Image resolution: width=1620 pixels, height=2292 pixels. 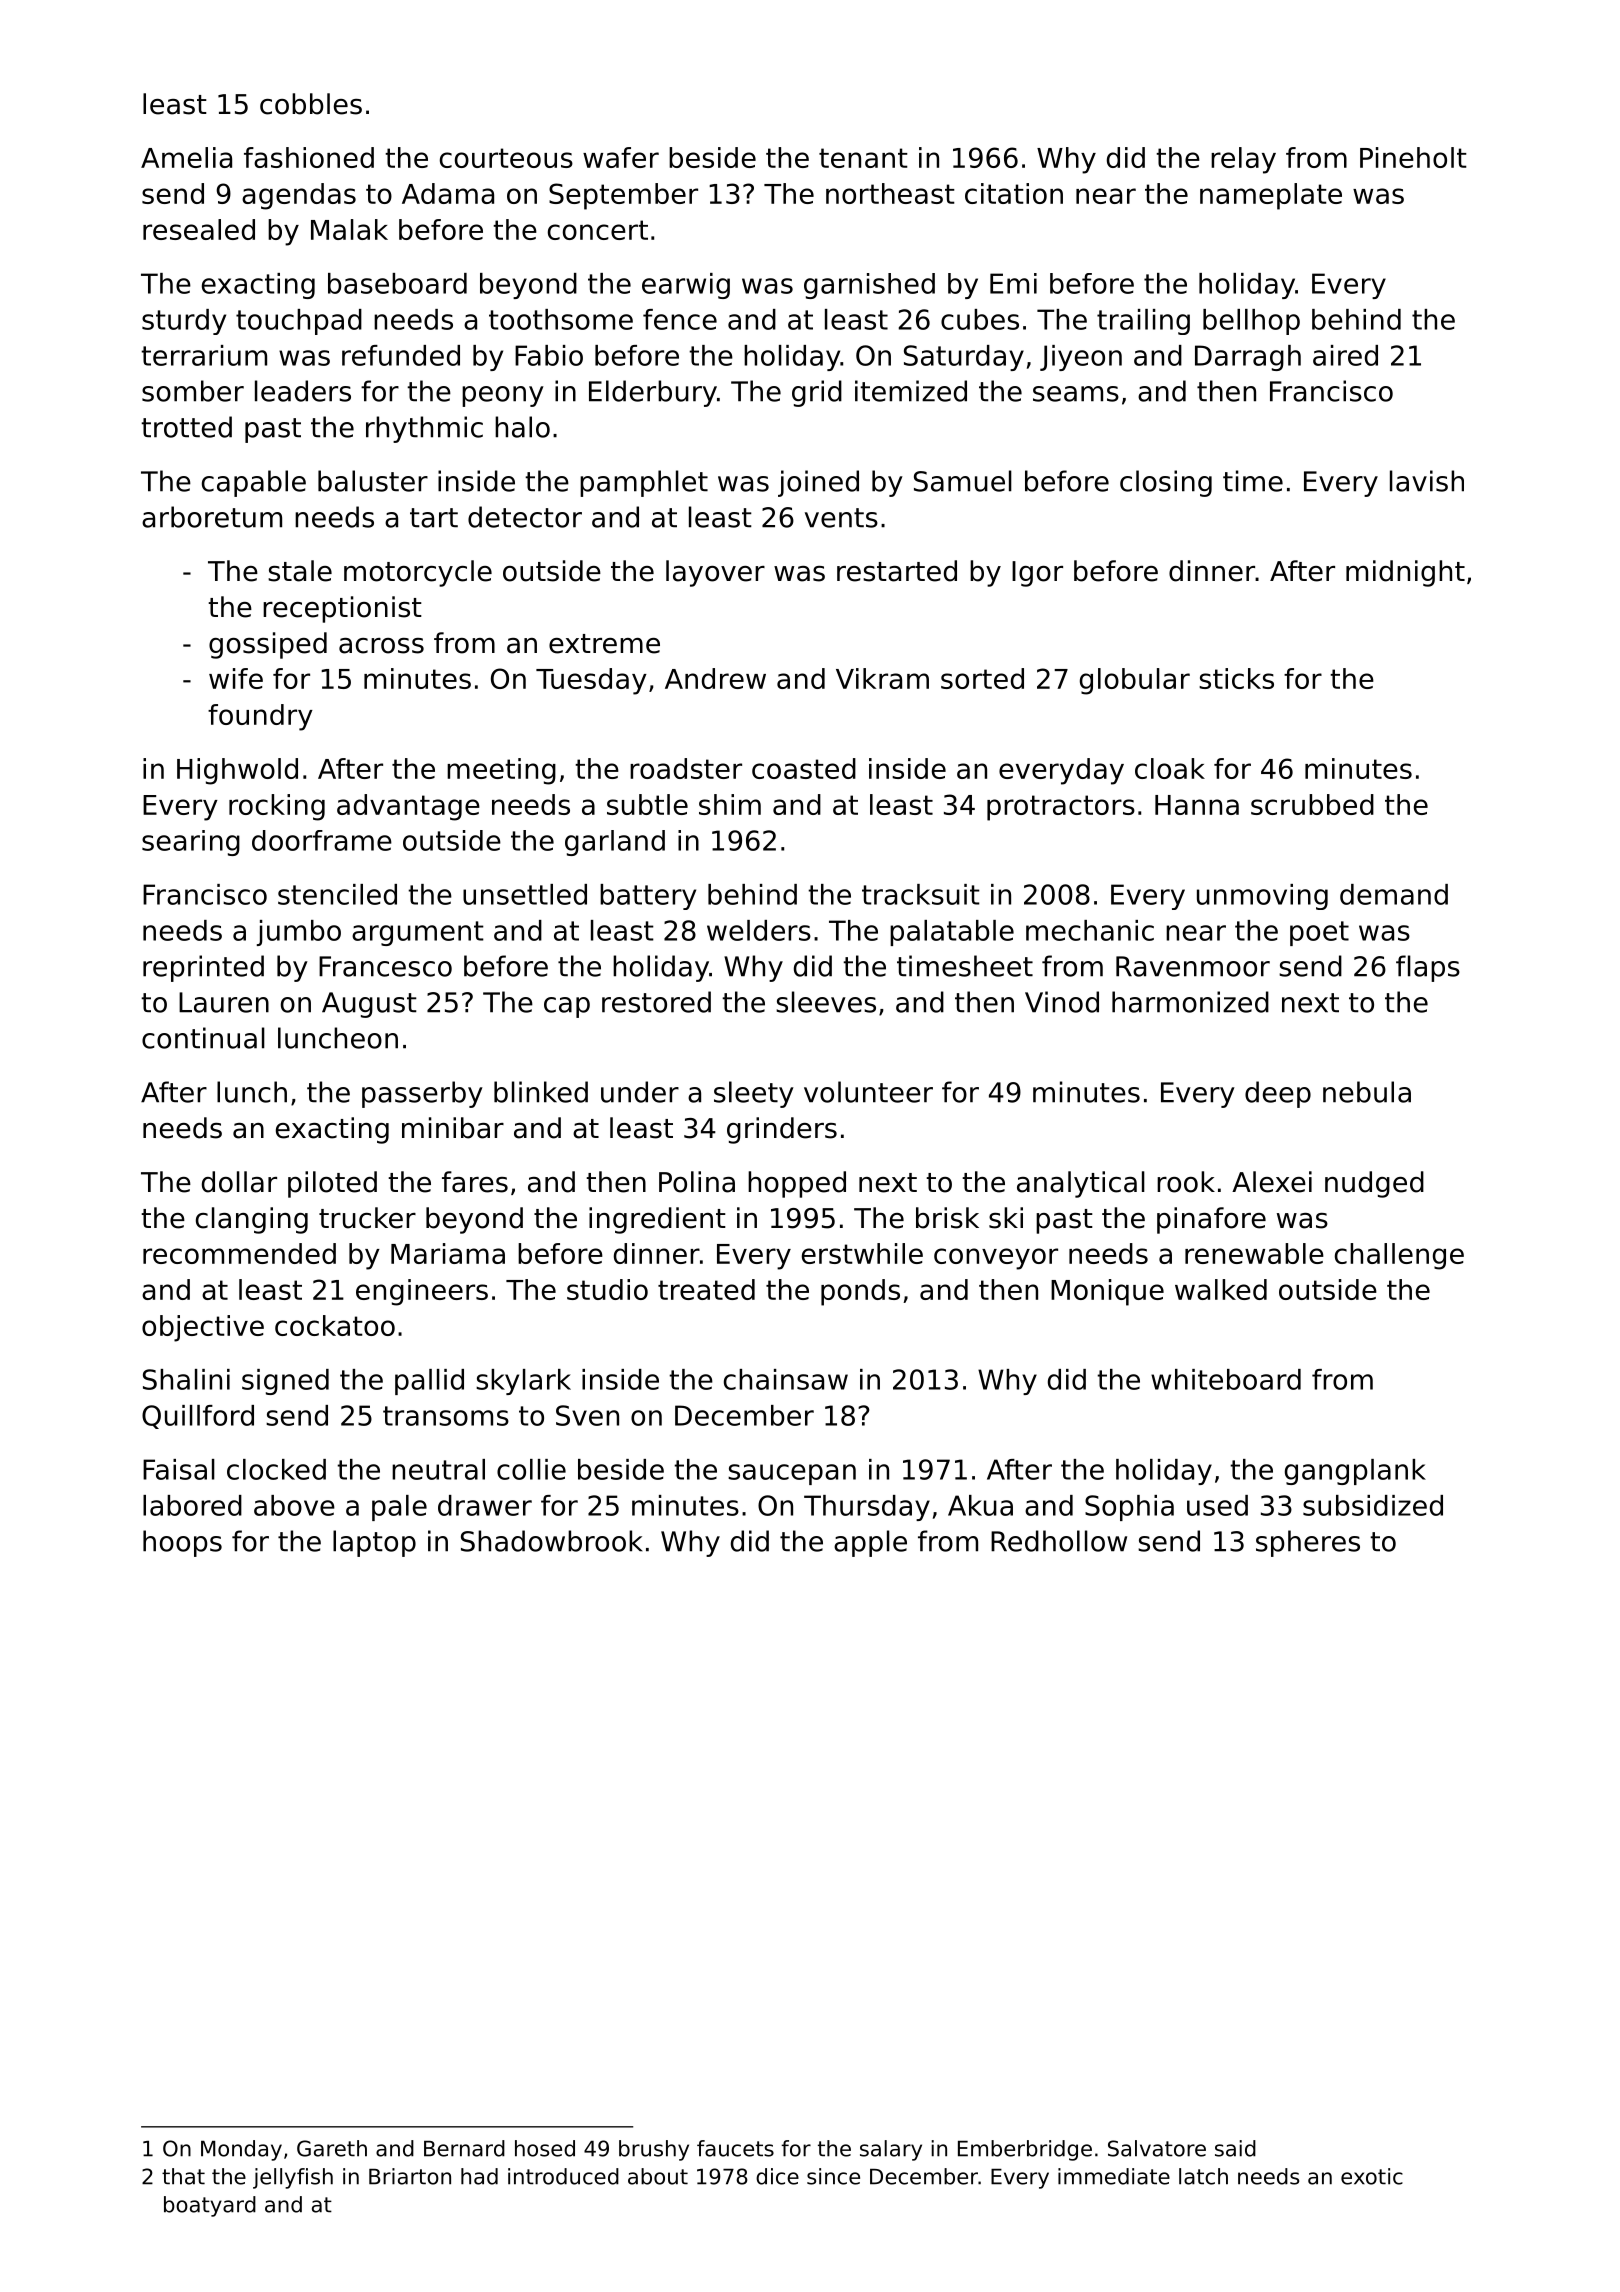 What do you see at coordinates (1399, 1256) in the document?
I see `challenge` at bounding box center [1399, 1256].
